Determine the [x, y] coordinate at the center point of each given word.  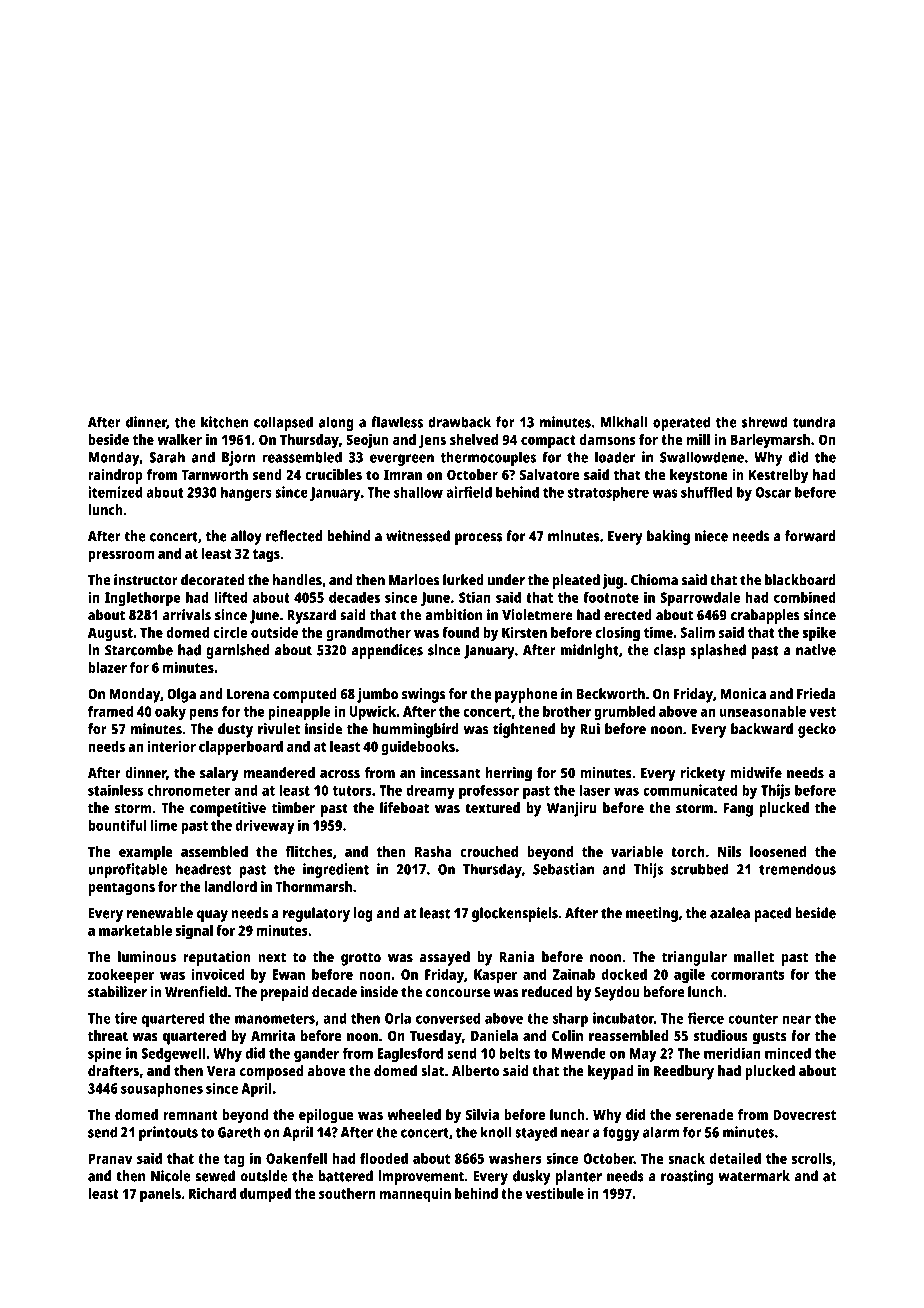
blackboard [800, 580]
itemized [115, 492]
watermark [754, 1176]
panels [160, 1195]
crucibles [333, 474]
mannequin [415, 1195]
